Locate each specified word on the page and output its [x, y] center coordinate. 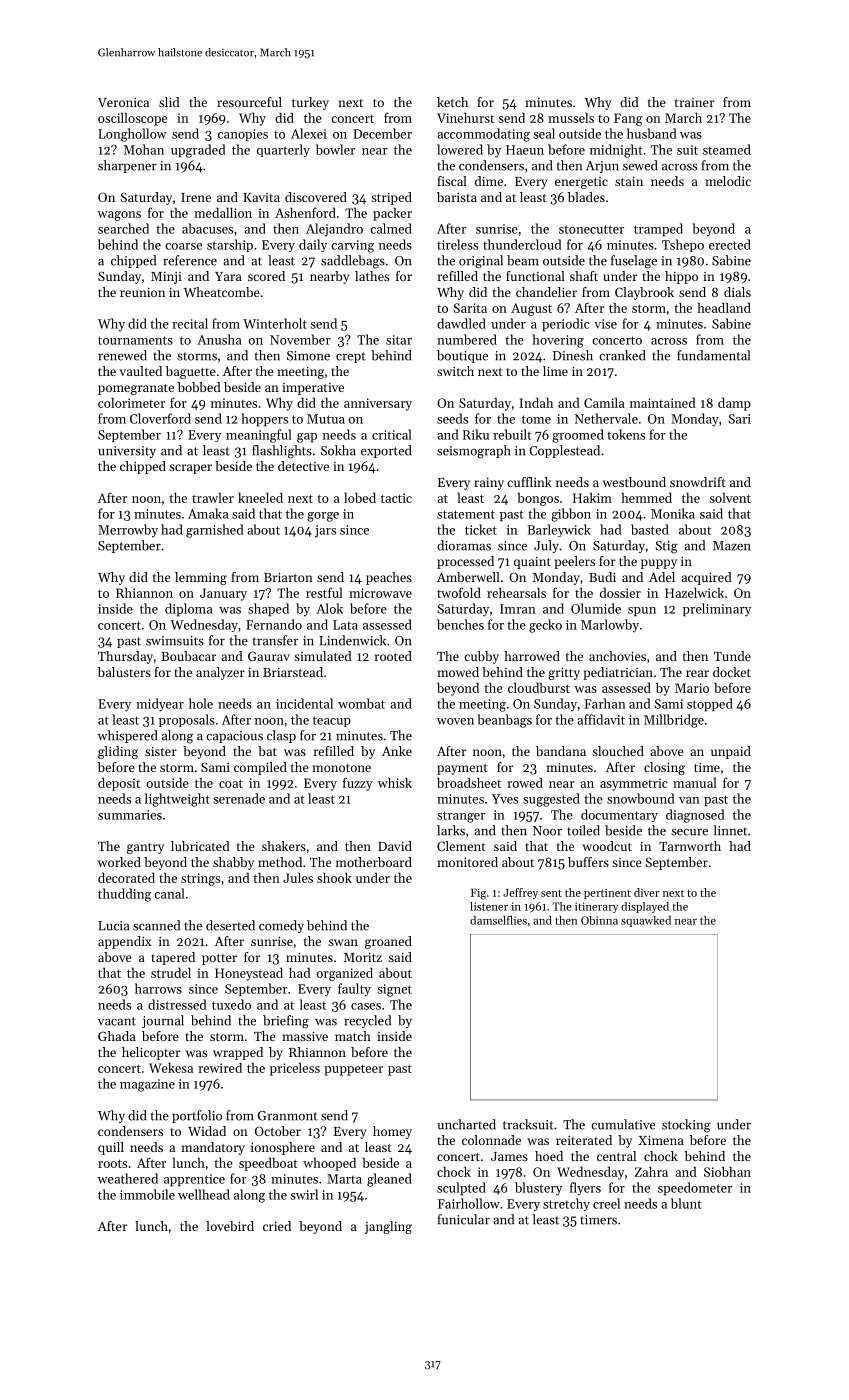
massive [305, 1036]
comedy [281, 926]
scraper [190, 469]
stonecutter [591, 229]
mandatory [213, 1148]
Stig [666, 547]
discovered [316, 197]
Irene [196, 197]
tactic [396, 498]
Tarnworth [690, 846]
